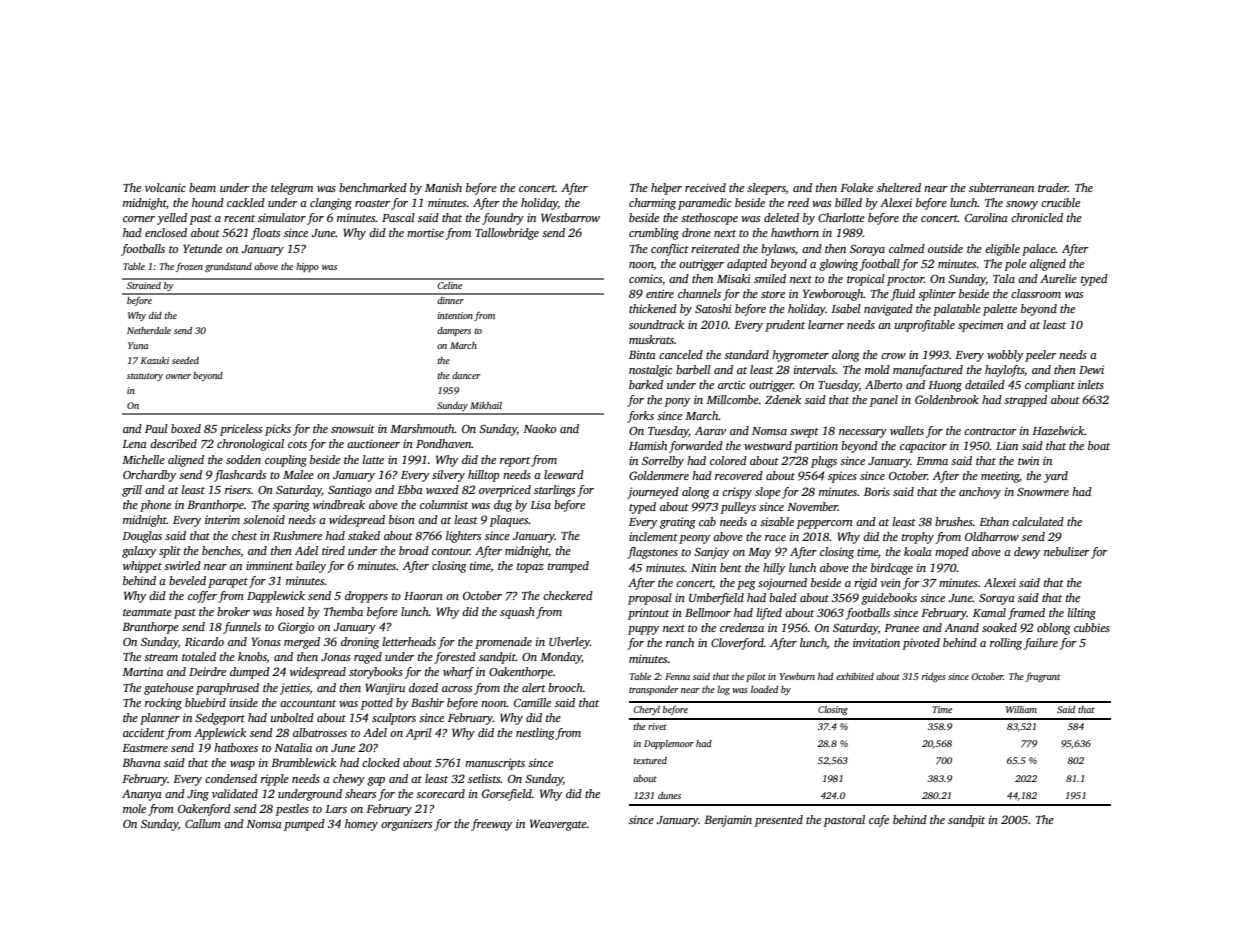  Describe the element at coordinates (141, 762) in the screenshot. I see `Bhavna` at that location.
